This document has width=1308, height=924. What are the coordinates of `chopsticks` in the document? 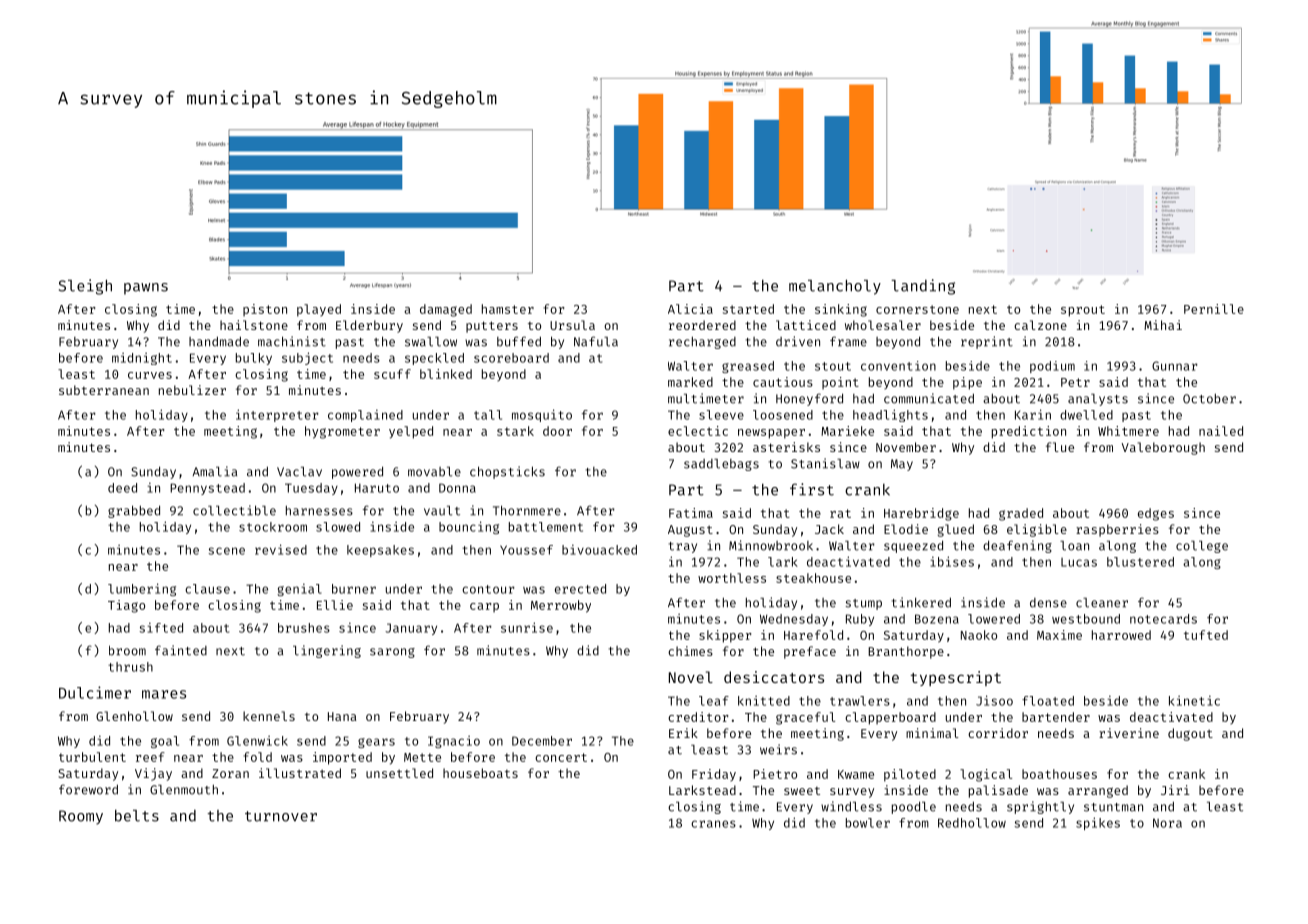 It's located at (507, 472).
